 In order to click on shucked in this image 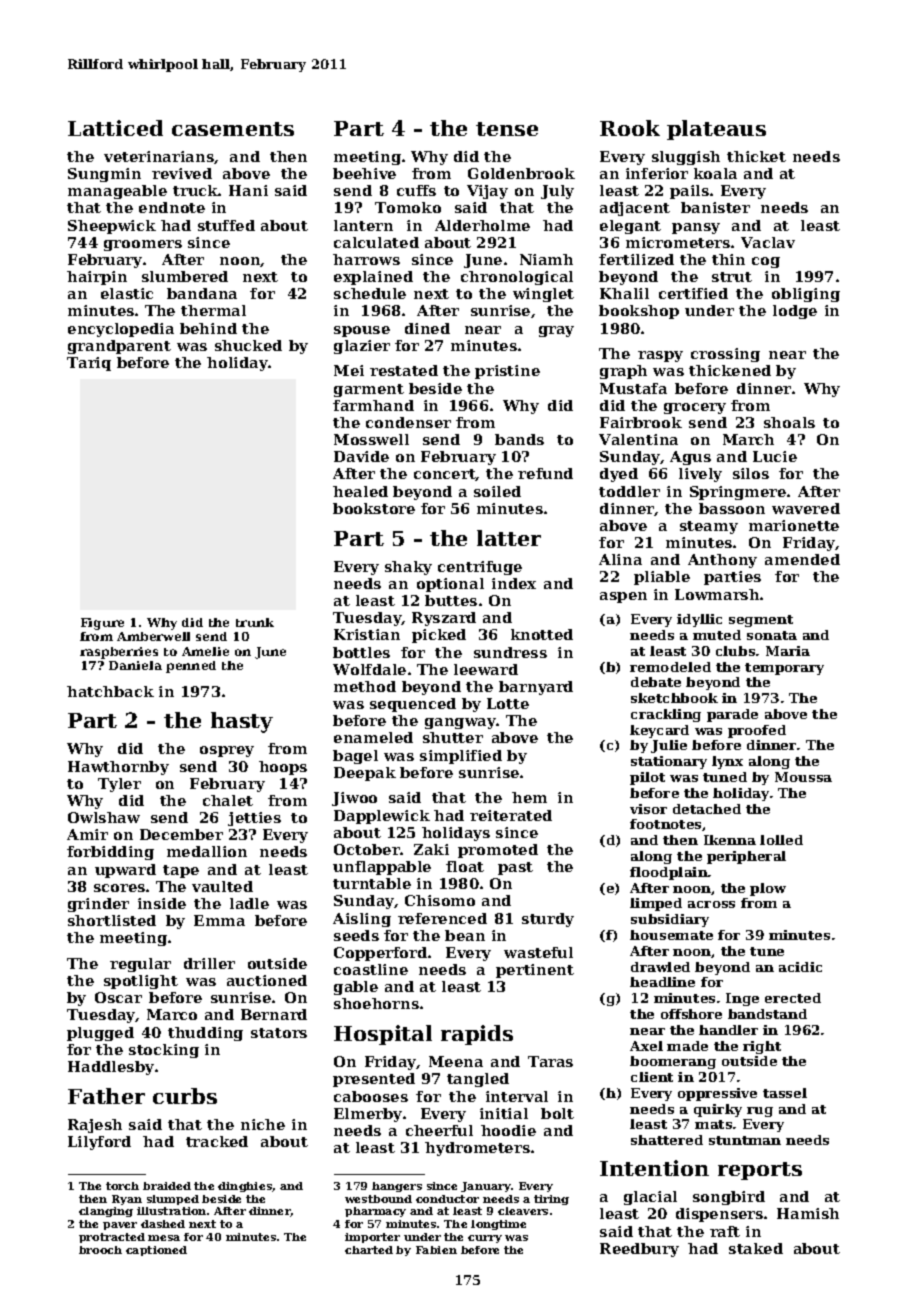, I will do `click(248, 345)`.
